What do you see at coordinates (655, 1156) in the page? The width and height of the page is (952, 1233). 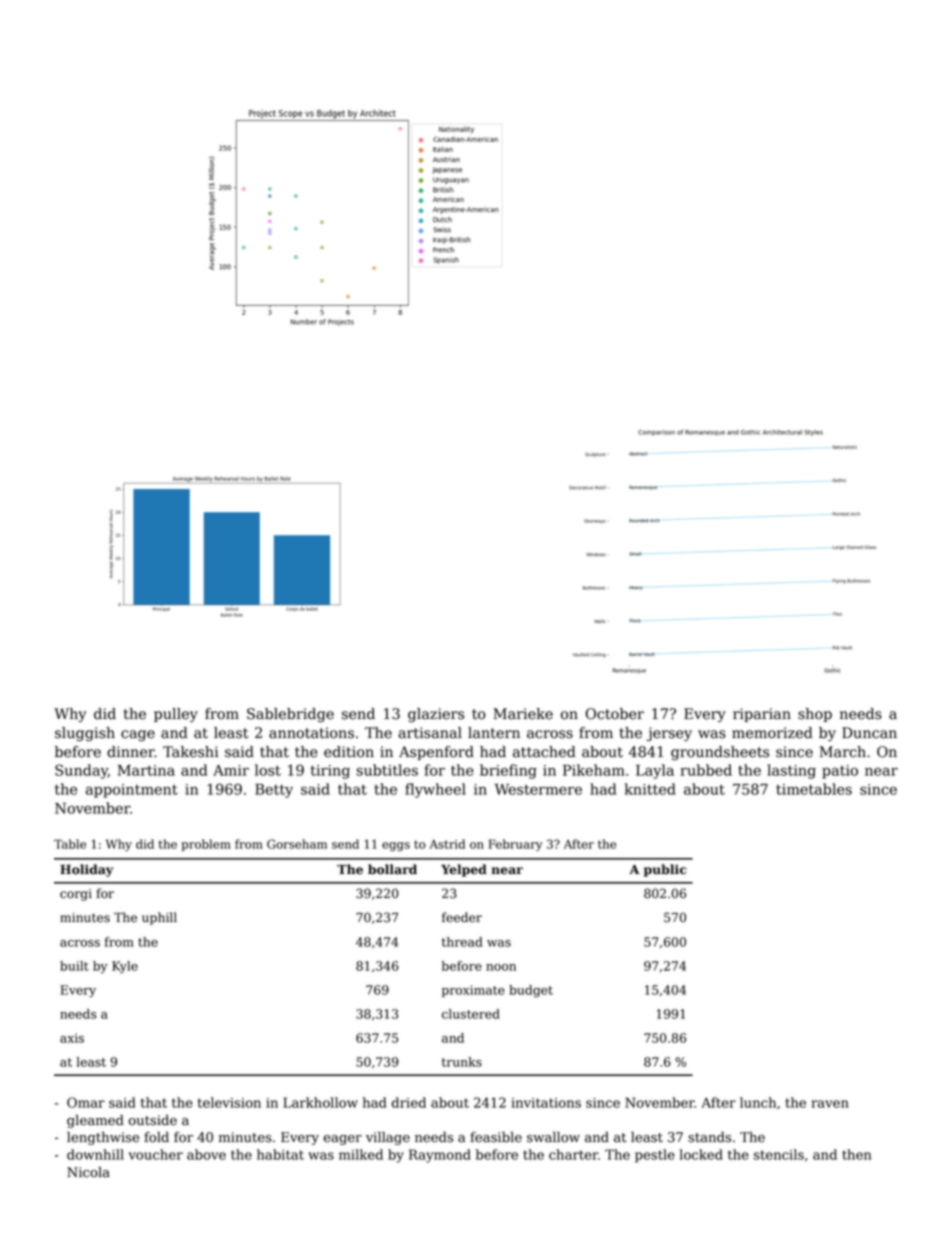 I see `pestle` at bounding box center [655, 1156].
